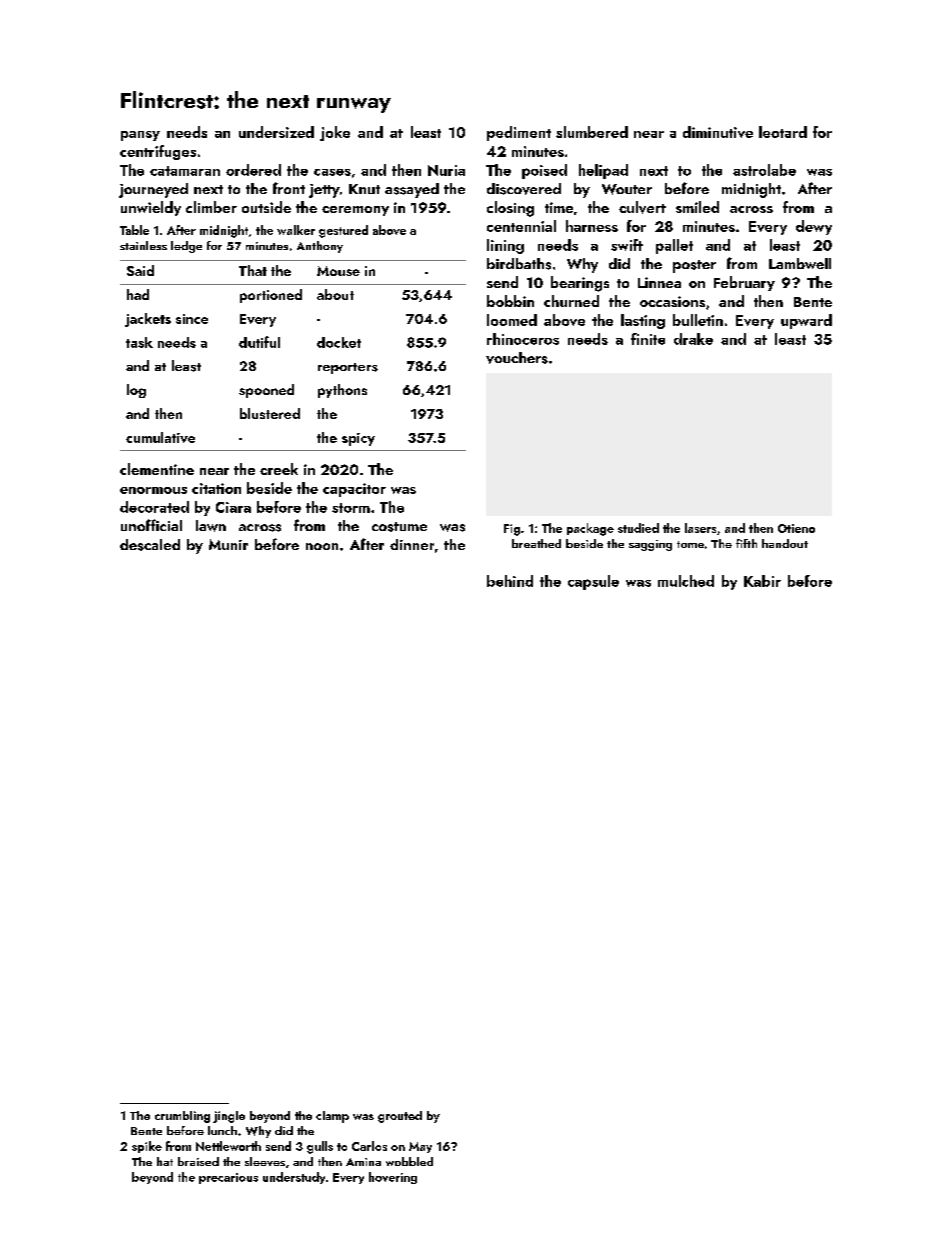 The height and width of the page is (1233, 952). I want to click on May, so click(420, 1147).
